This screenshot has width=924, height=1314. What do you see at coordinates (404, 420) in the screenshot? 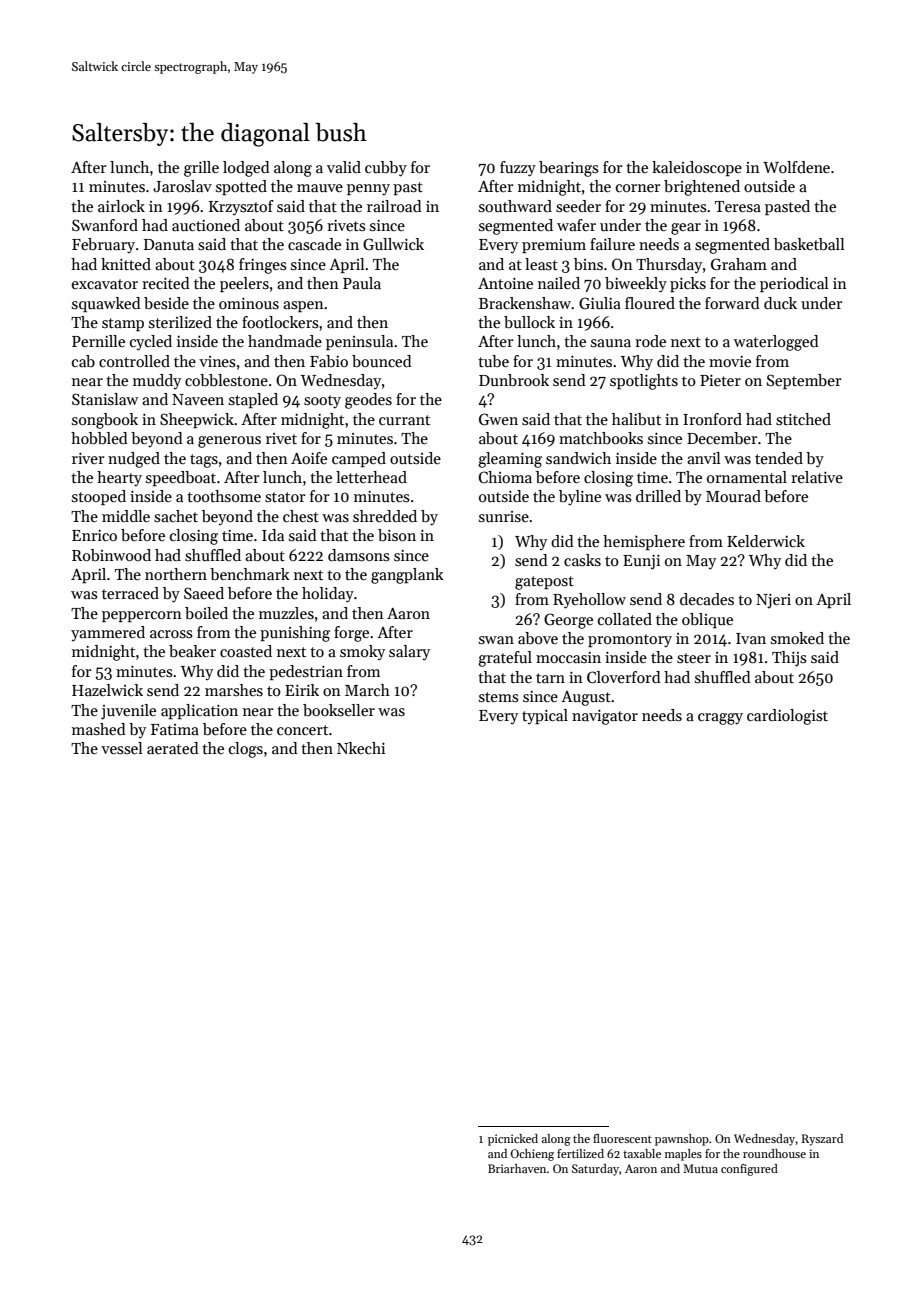
I see `currant` at bounding box center [404, 420].
